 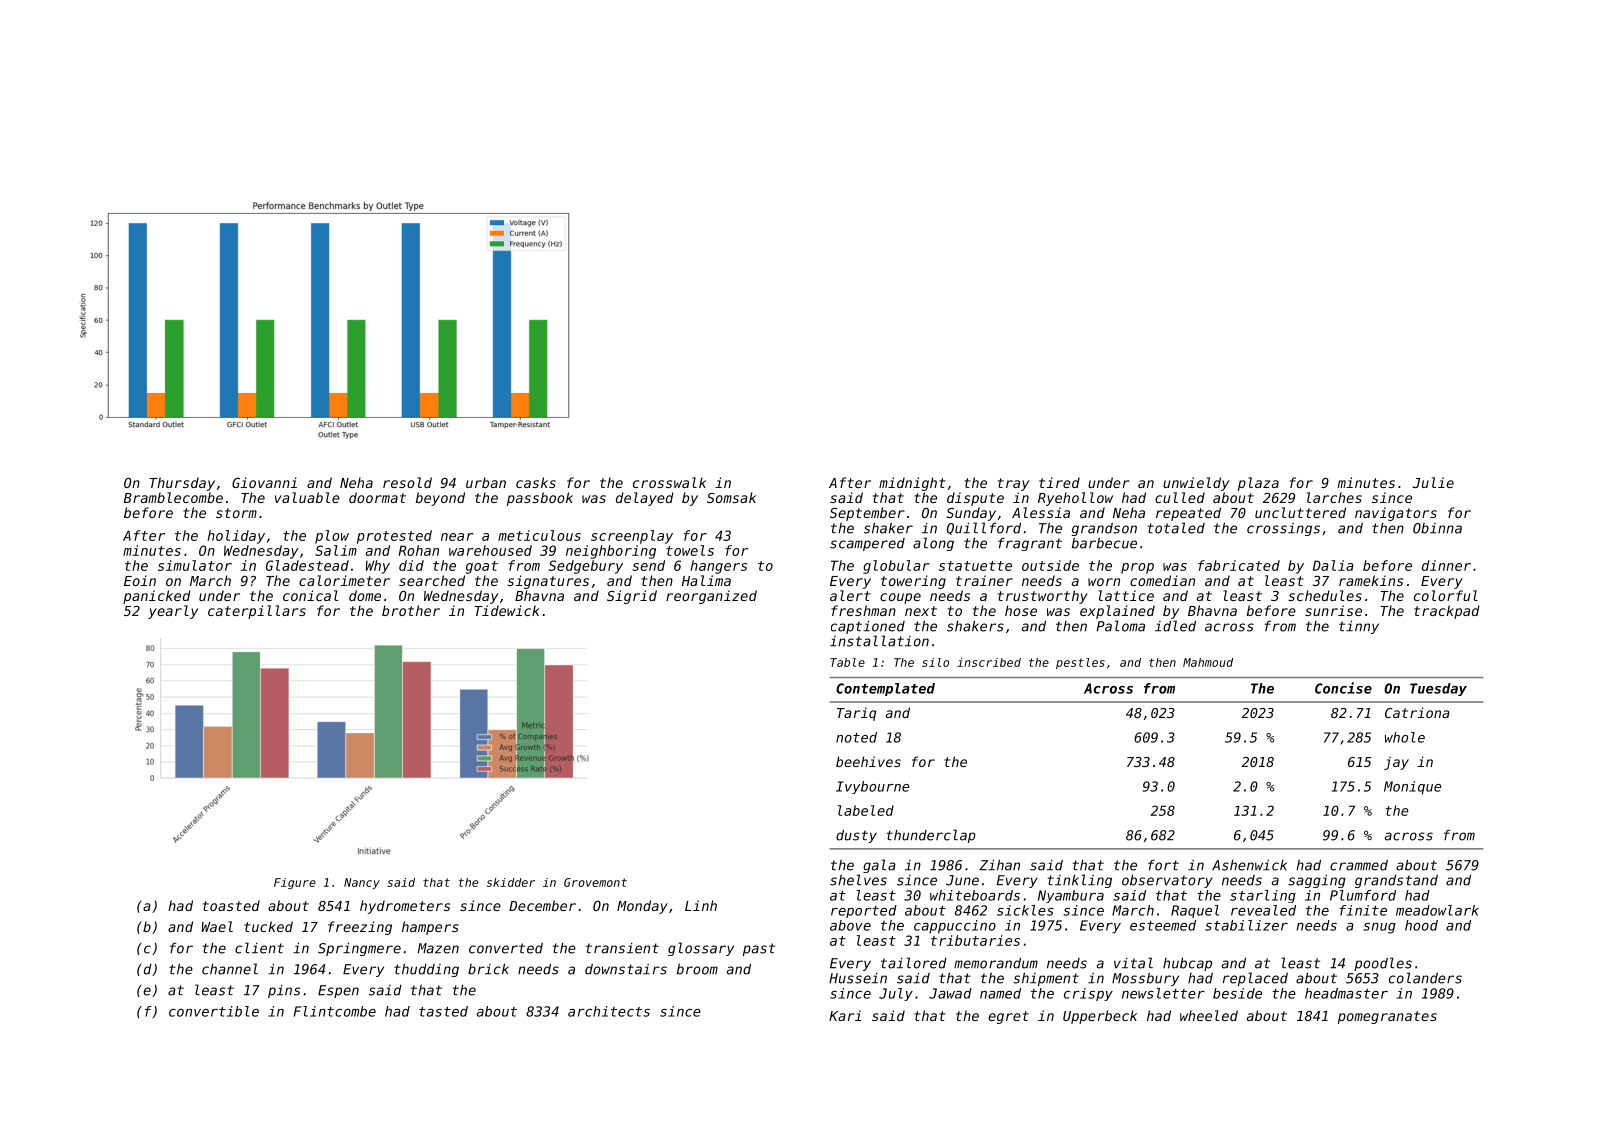 I want to click on transient, so click(x=622, y=948).
